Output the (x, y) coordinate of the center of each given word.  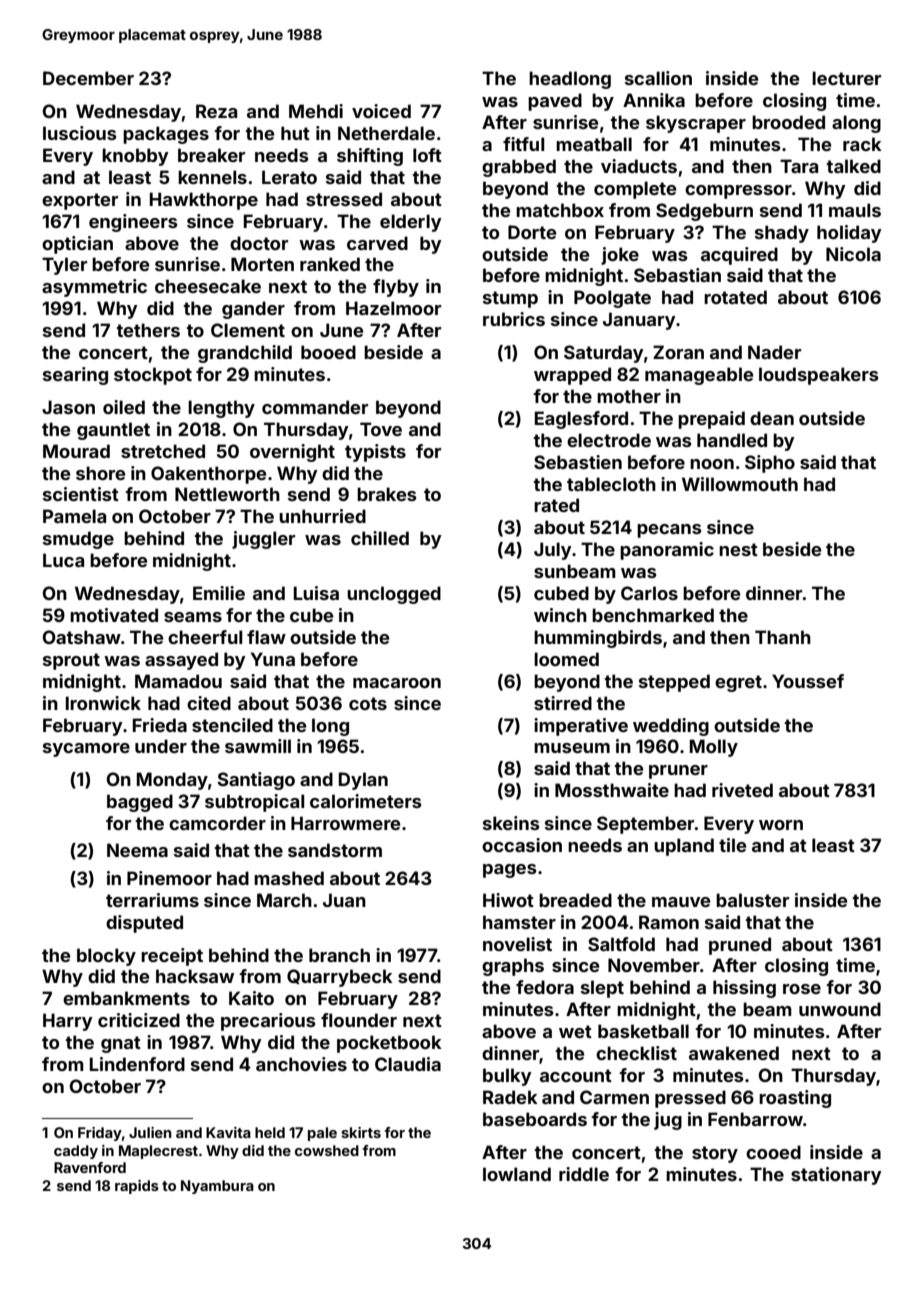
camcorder (217, 823)
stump (510, 299)
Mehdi (316, 111)
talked (853, 166)
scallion (658, 78)
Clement (248, 330)
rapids (137, 1187)
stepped (674, 683)
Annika (654, 100)
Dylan (363, 781)
